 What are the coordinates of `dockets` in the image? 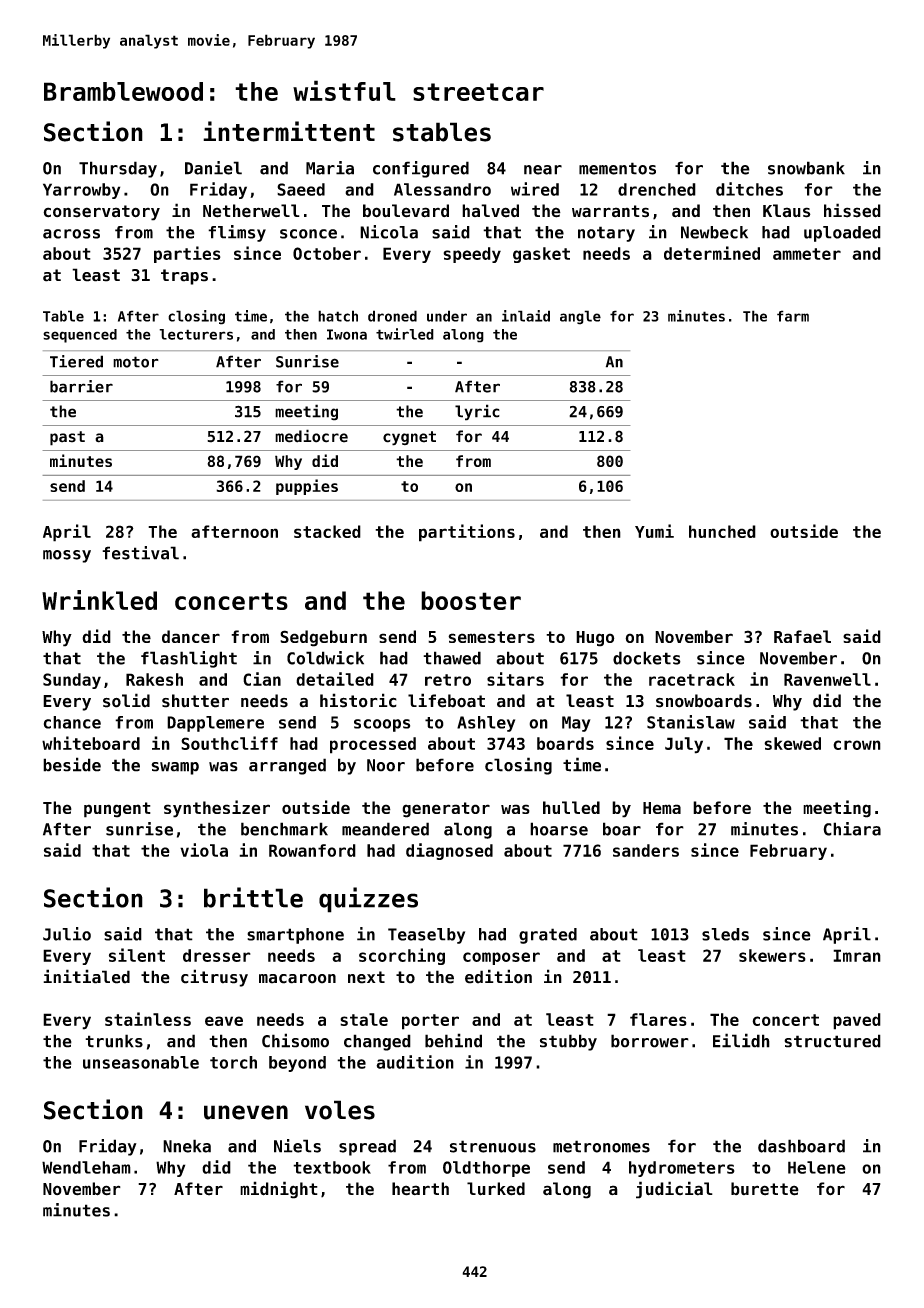 It's located at (647, 658).
